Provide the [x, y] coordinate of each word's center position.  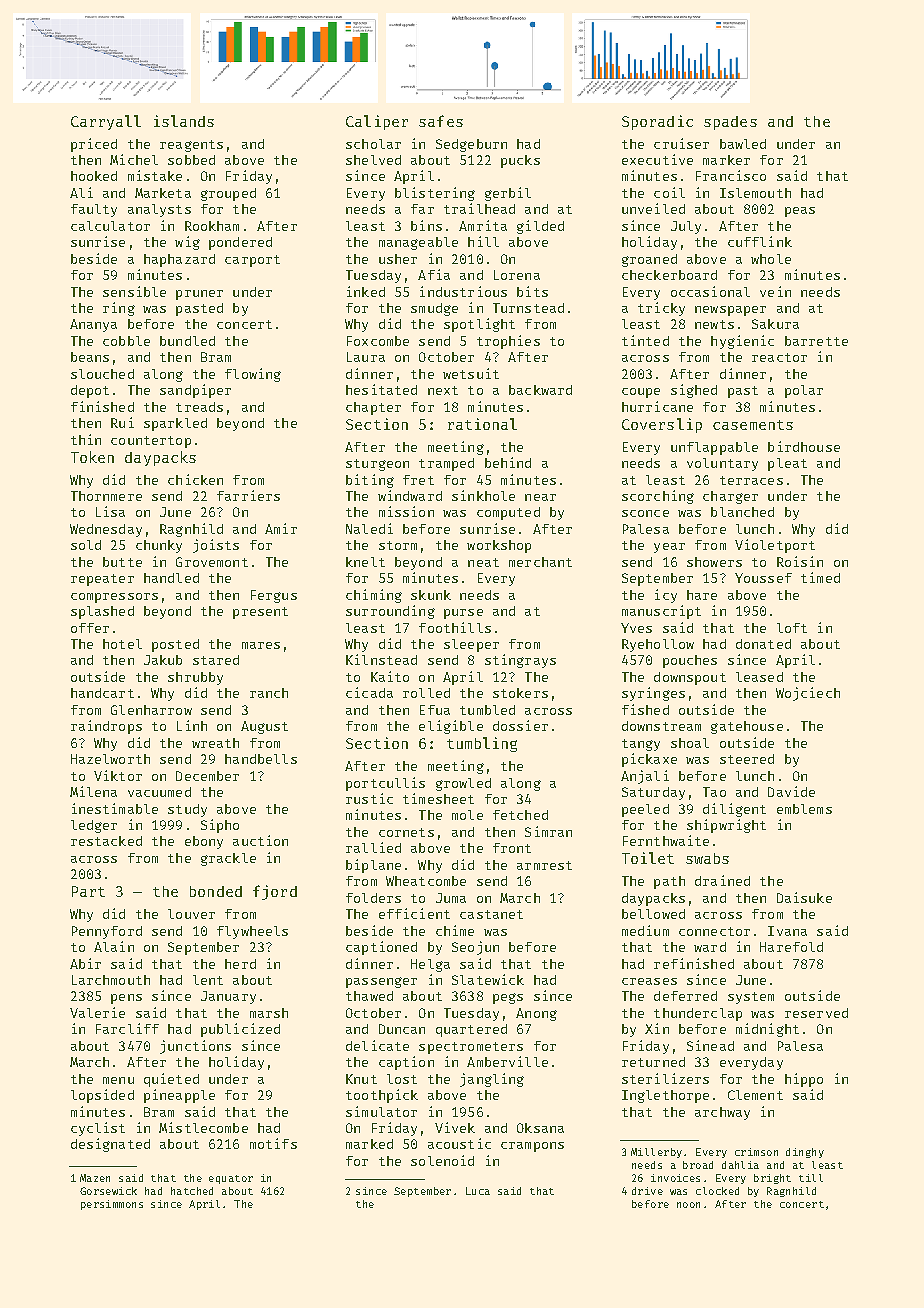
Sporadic [657, 122]
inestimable [115, 808]
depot [90, 391]
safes [441, 121]
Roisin [800, 561]
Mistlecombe [203, 1127]
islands [184, 121]
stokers [520, 693]
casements [753, 425]
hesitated [381, 389]
